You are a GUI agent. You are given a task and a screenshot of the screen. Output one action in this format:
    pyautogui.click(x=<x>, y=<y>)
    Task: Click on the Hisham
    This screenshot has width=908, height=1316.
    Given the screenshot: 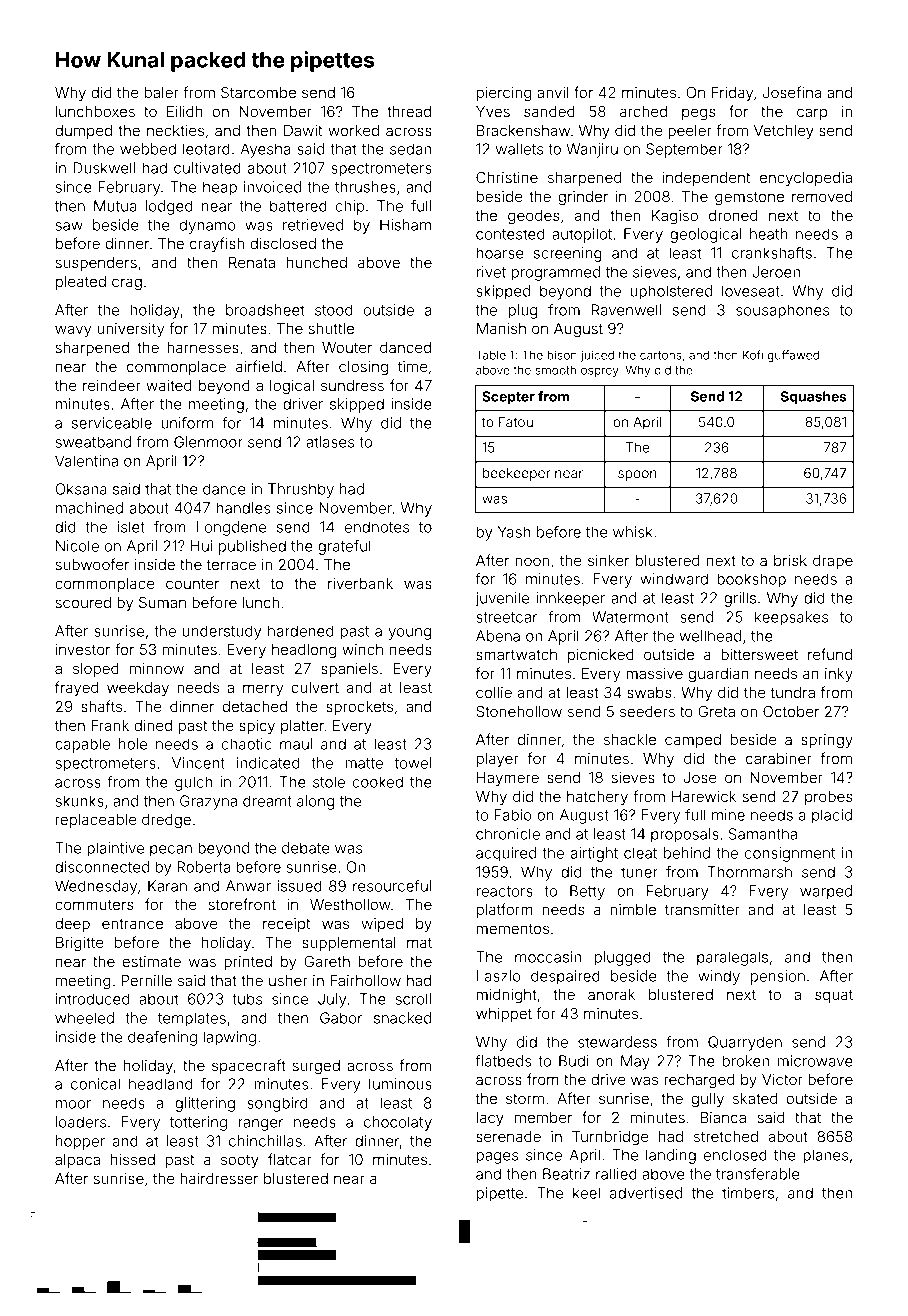 What is the action you would take?
    pyautogui.click(x=405, y=225)
